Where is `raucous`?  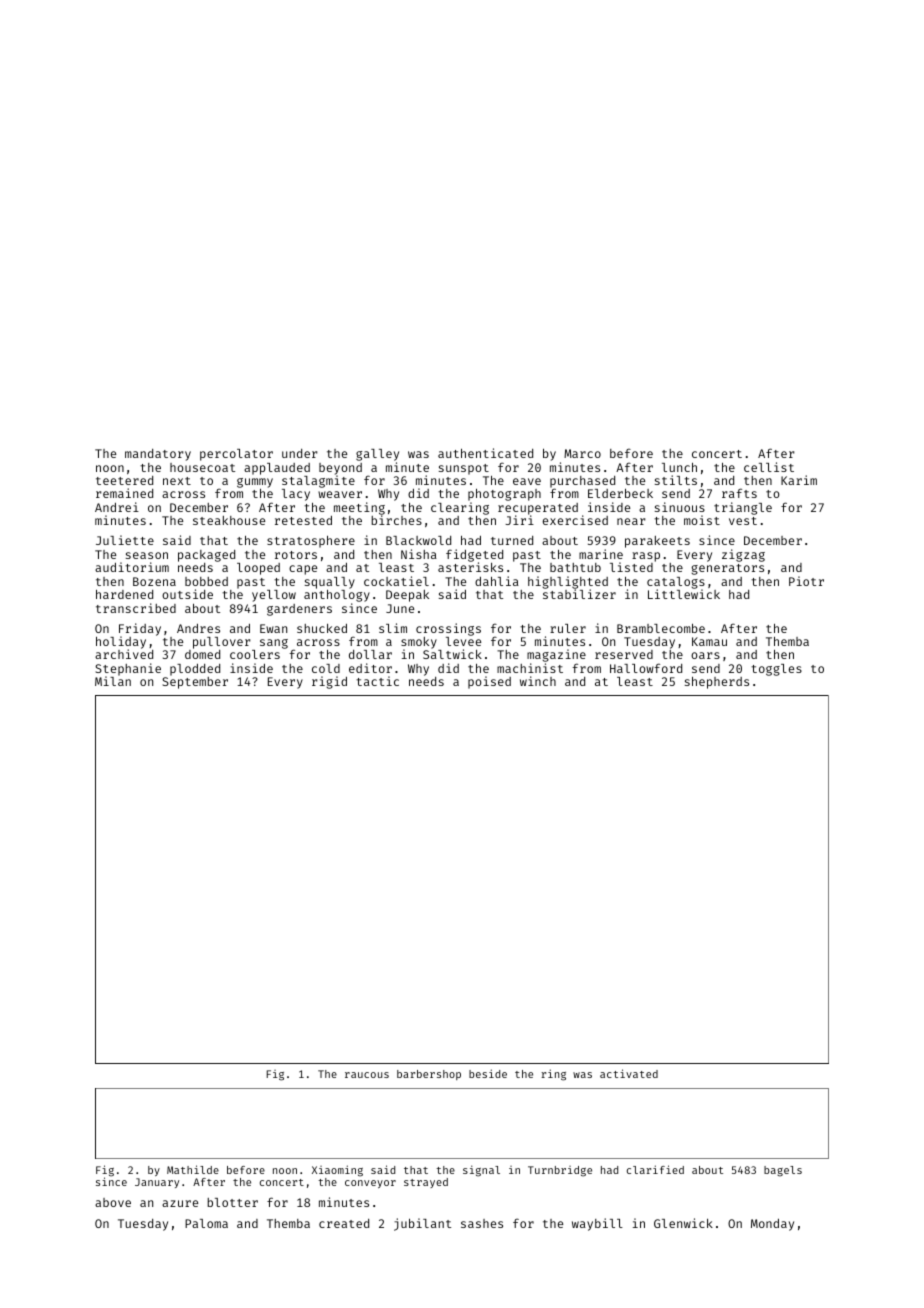
raucous is located at coordinates (367, 1075).
